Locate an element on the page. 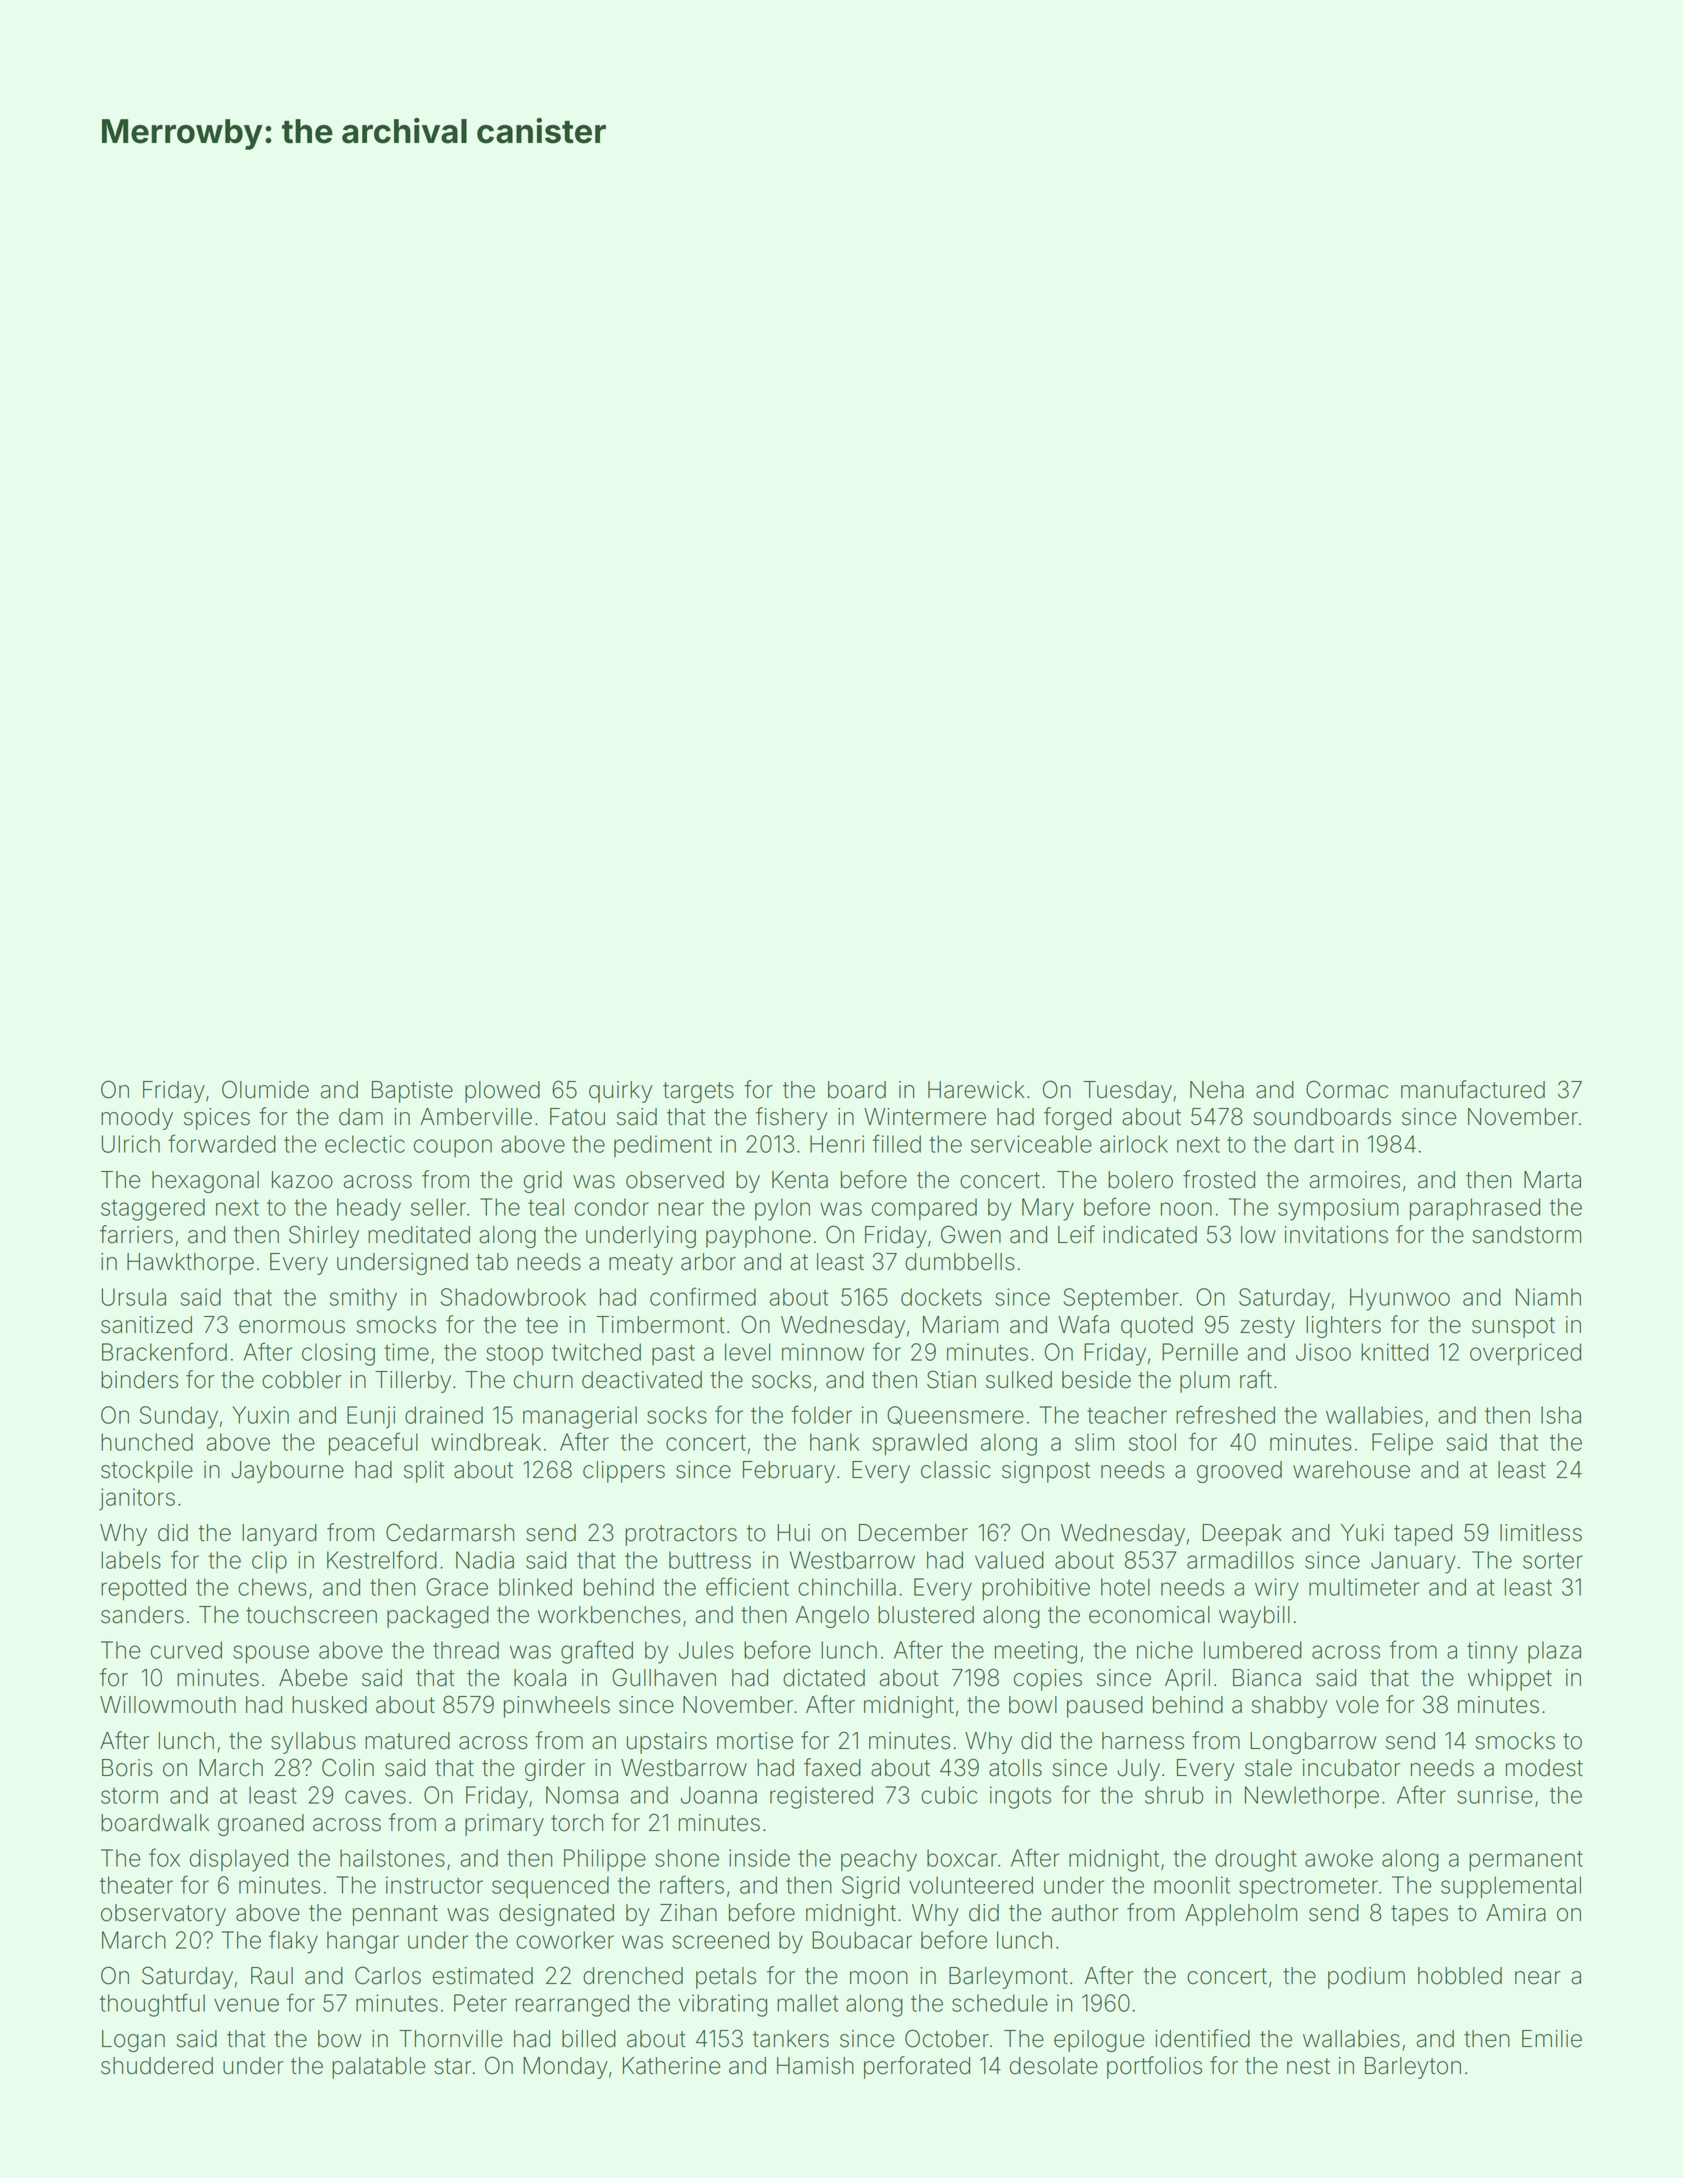  Wafa is located at coordinates (1083, 1324).
